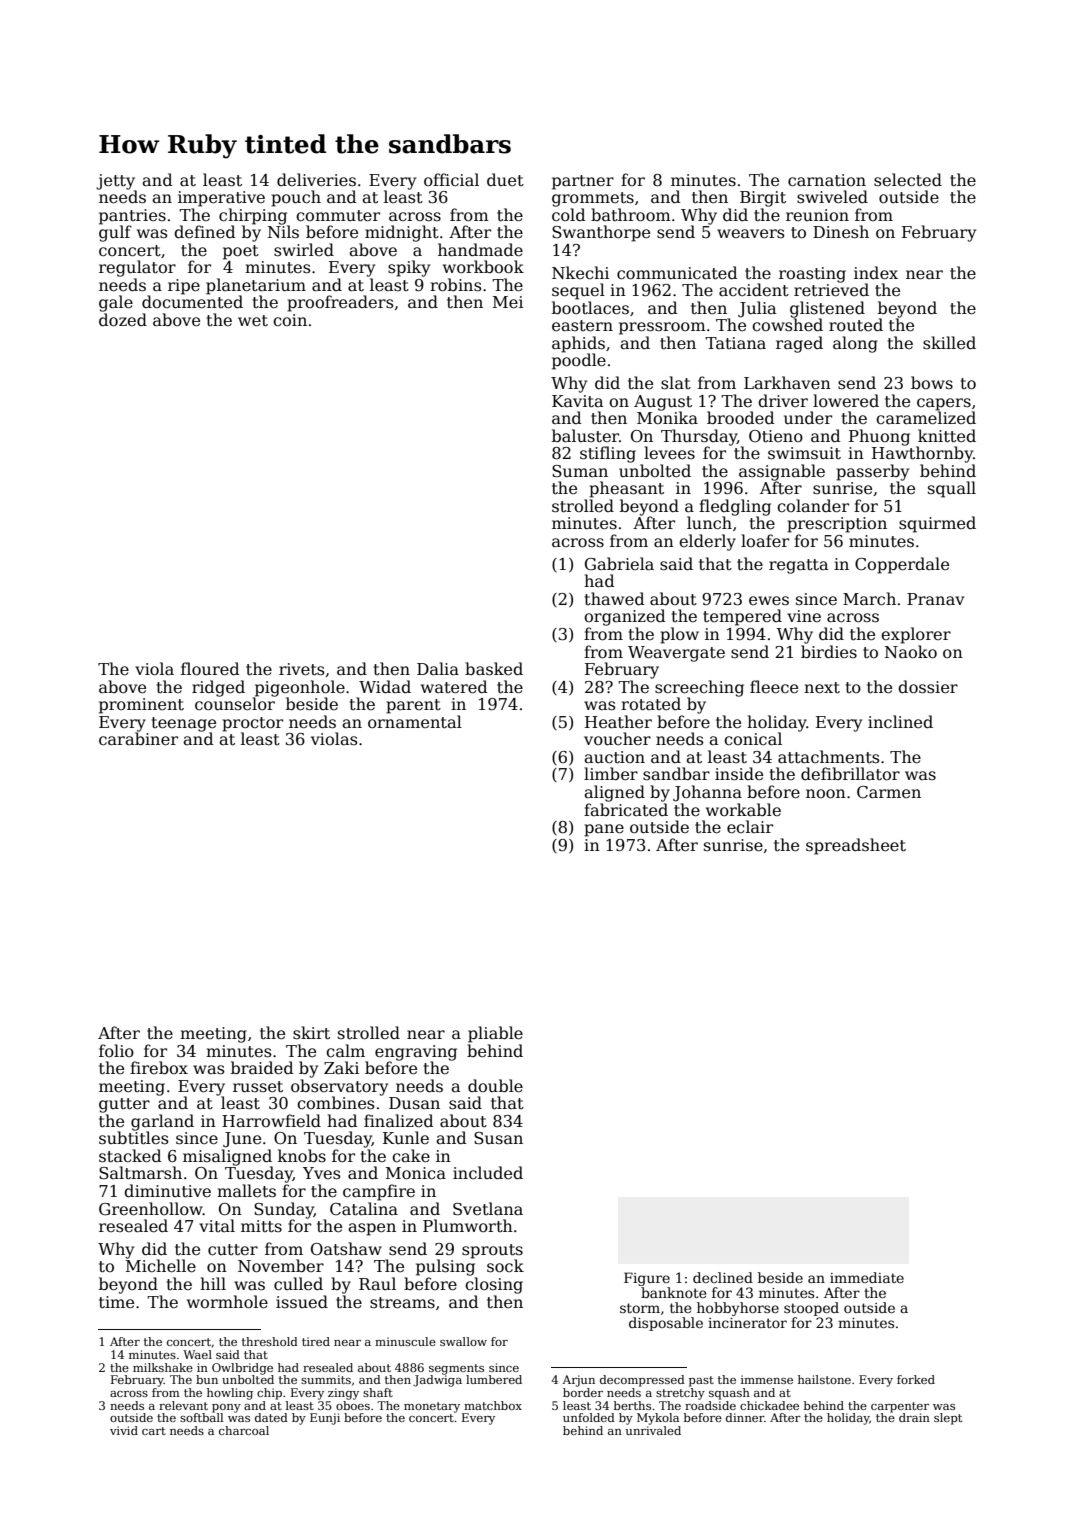 The width and height of the document is (1075, 1520). What do you see at coordinates (615, 599) in the document?
I see `thawed` at bounding box center [615, 599].
